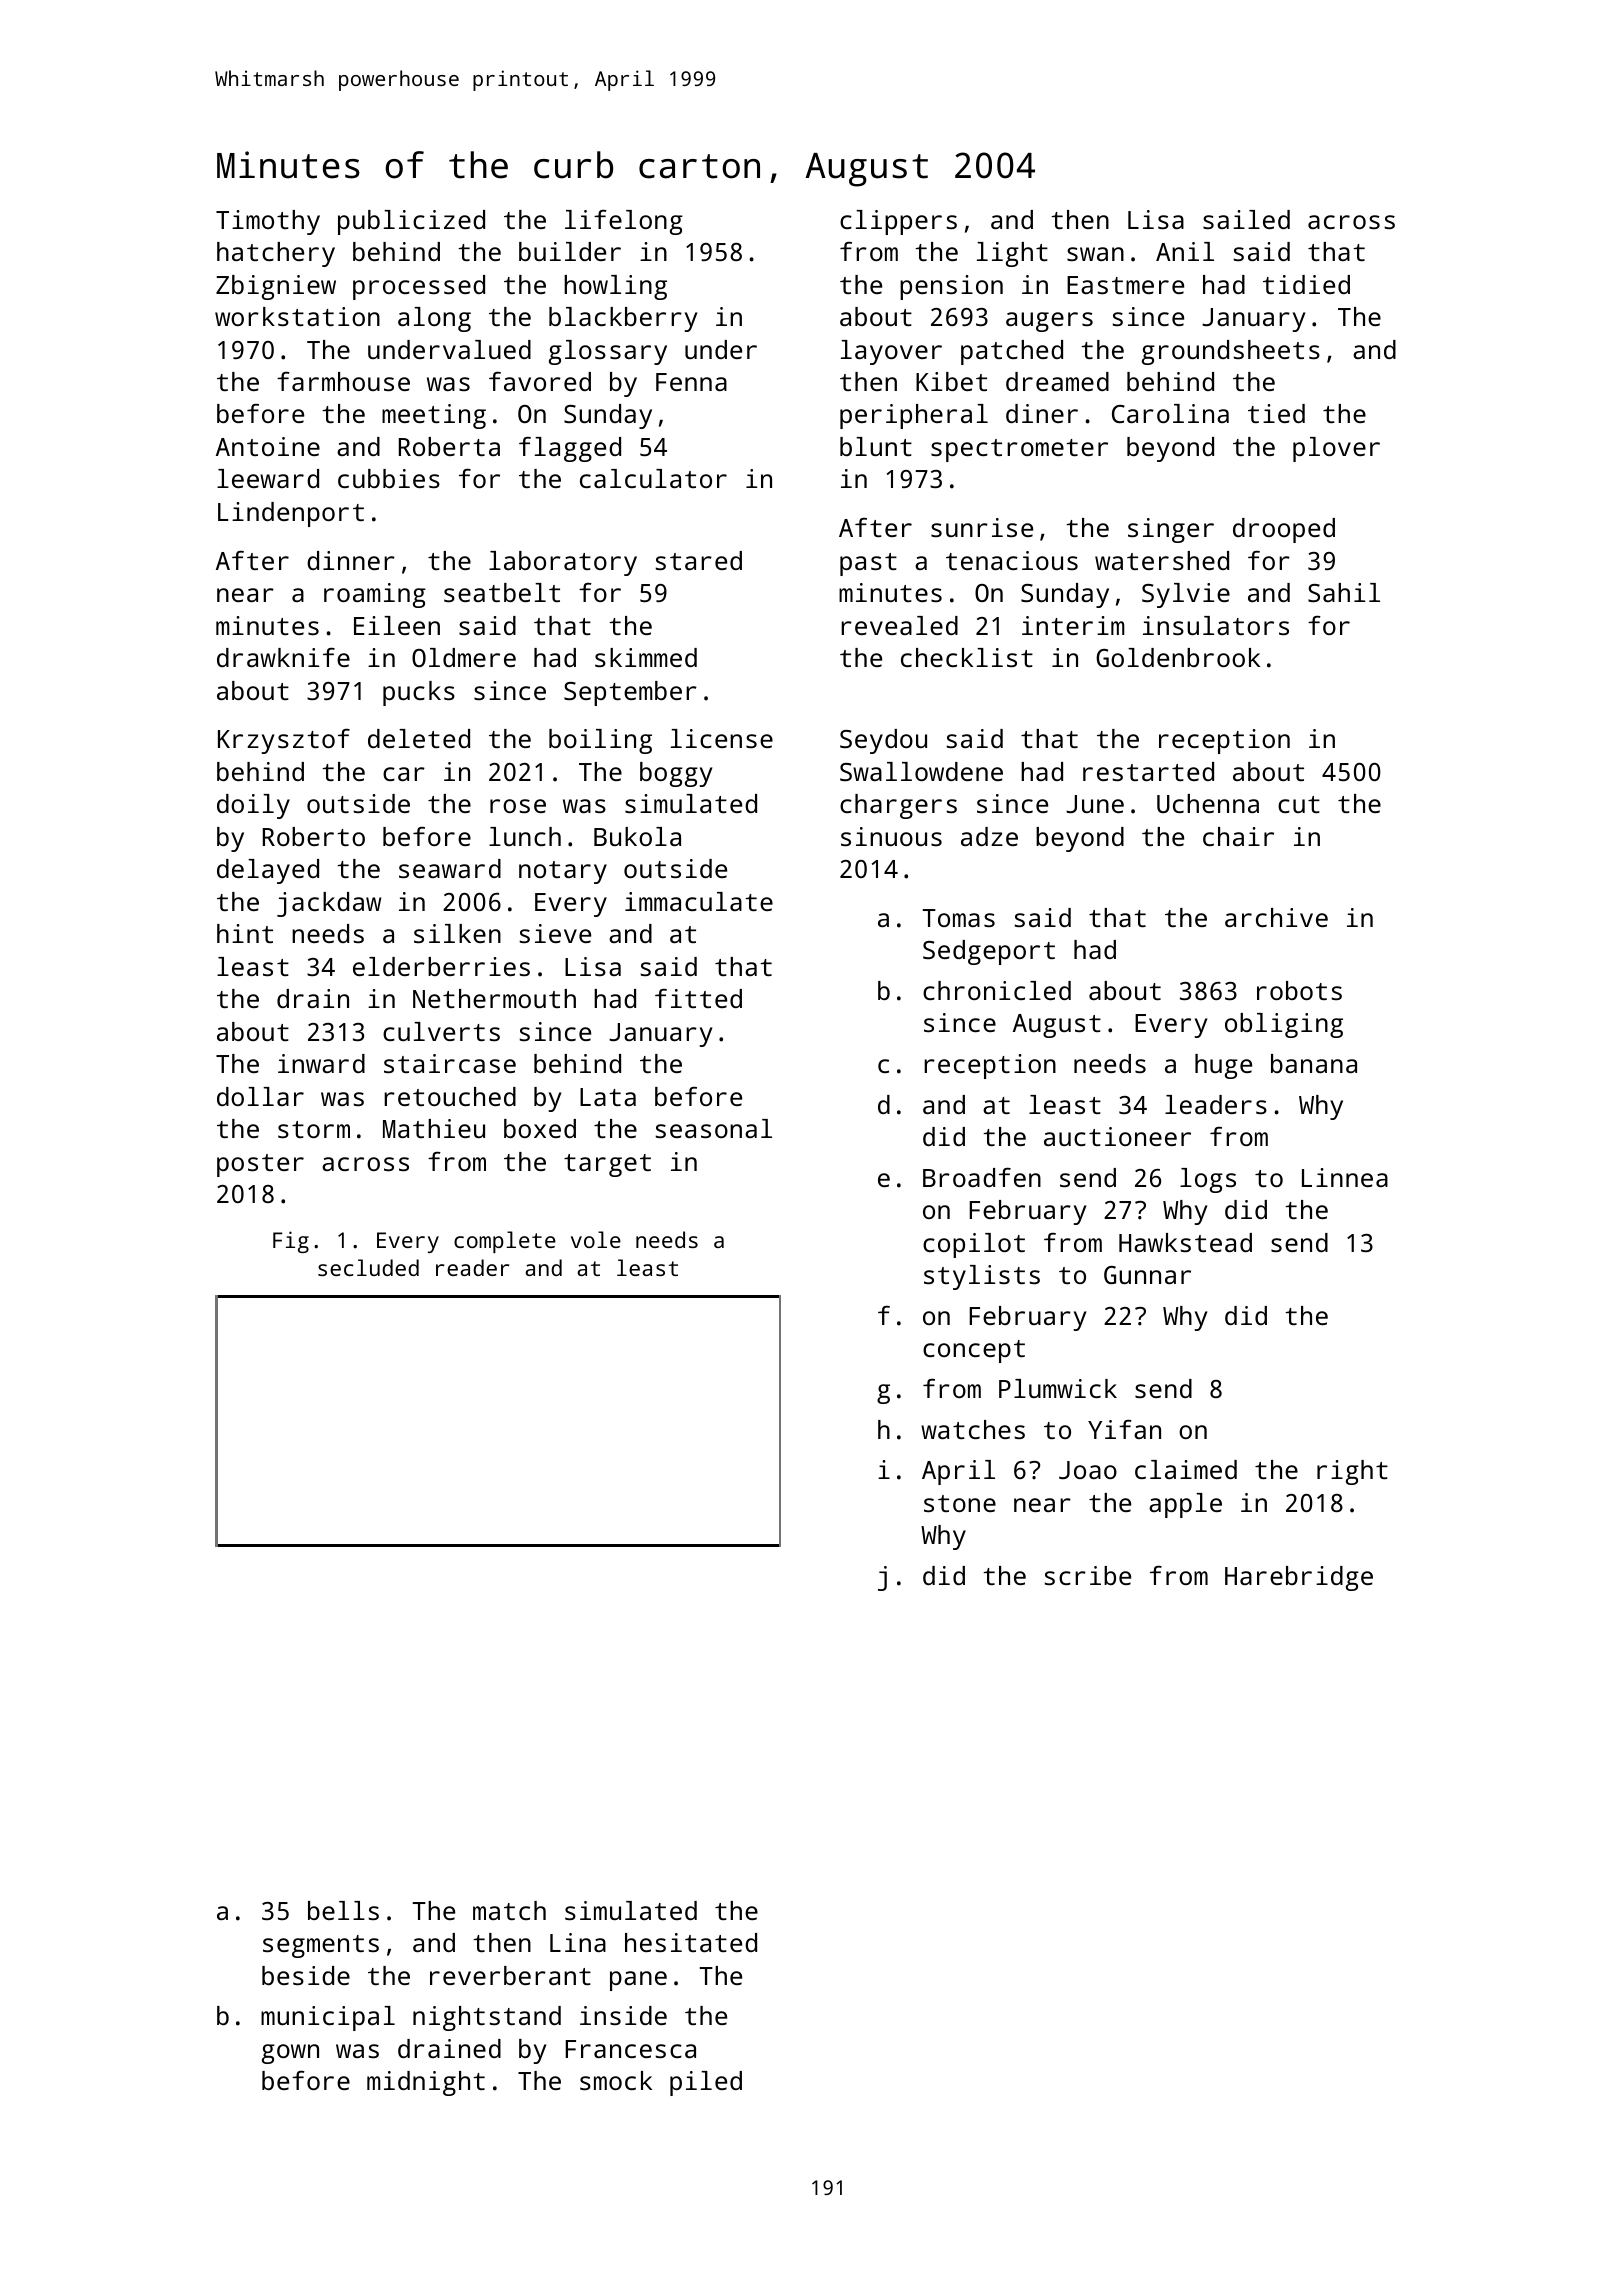  I want to click on bells, so click(343, 1910).
